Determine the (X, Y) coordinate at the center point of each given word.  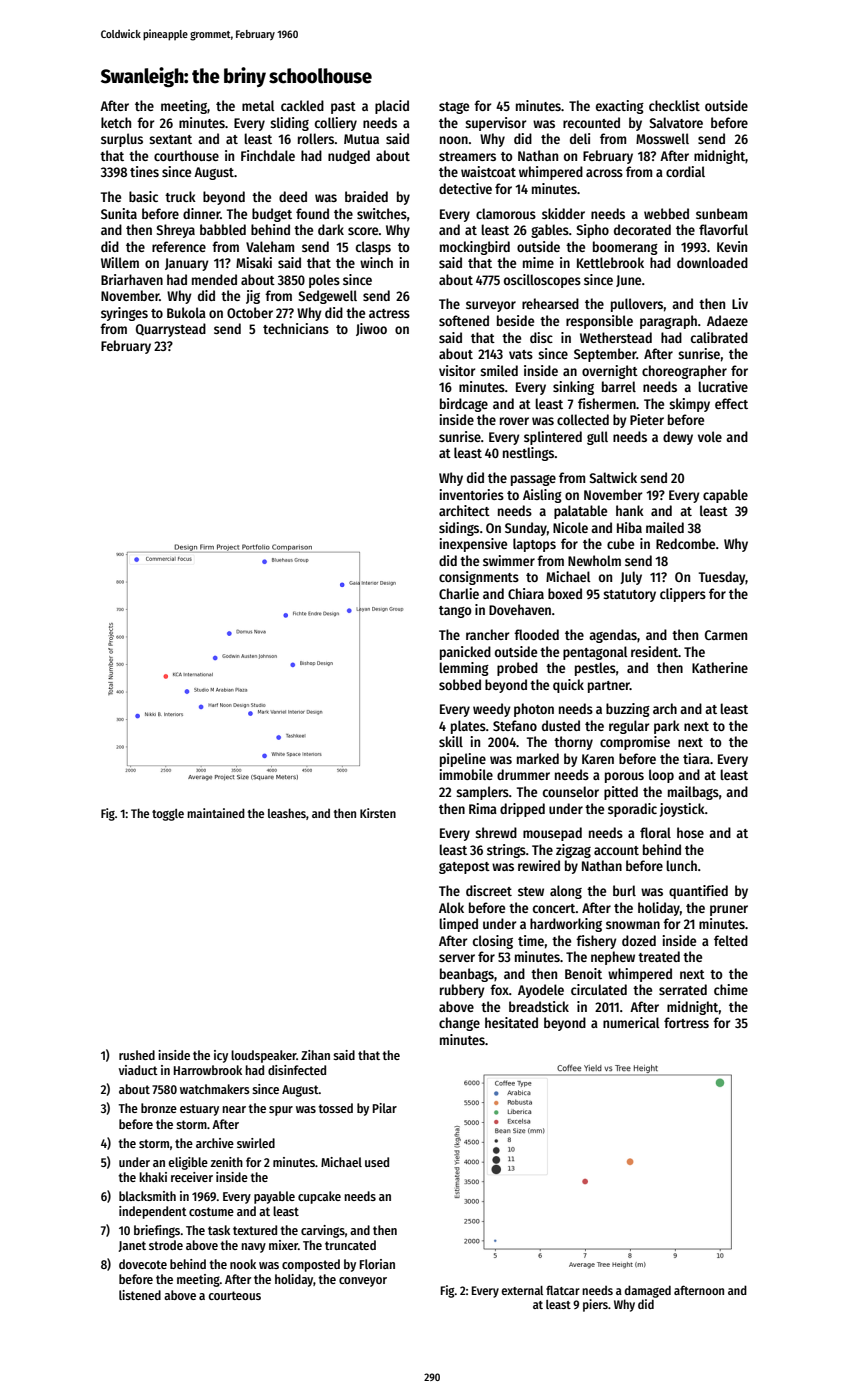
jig (253, 297)
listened (140, 1295)
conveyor (363, 1282)
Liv (740, 303)
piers (595, 1305)
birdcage (464, 405)
